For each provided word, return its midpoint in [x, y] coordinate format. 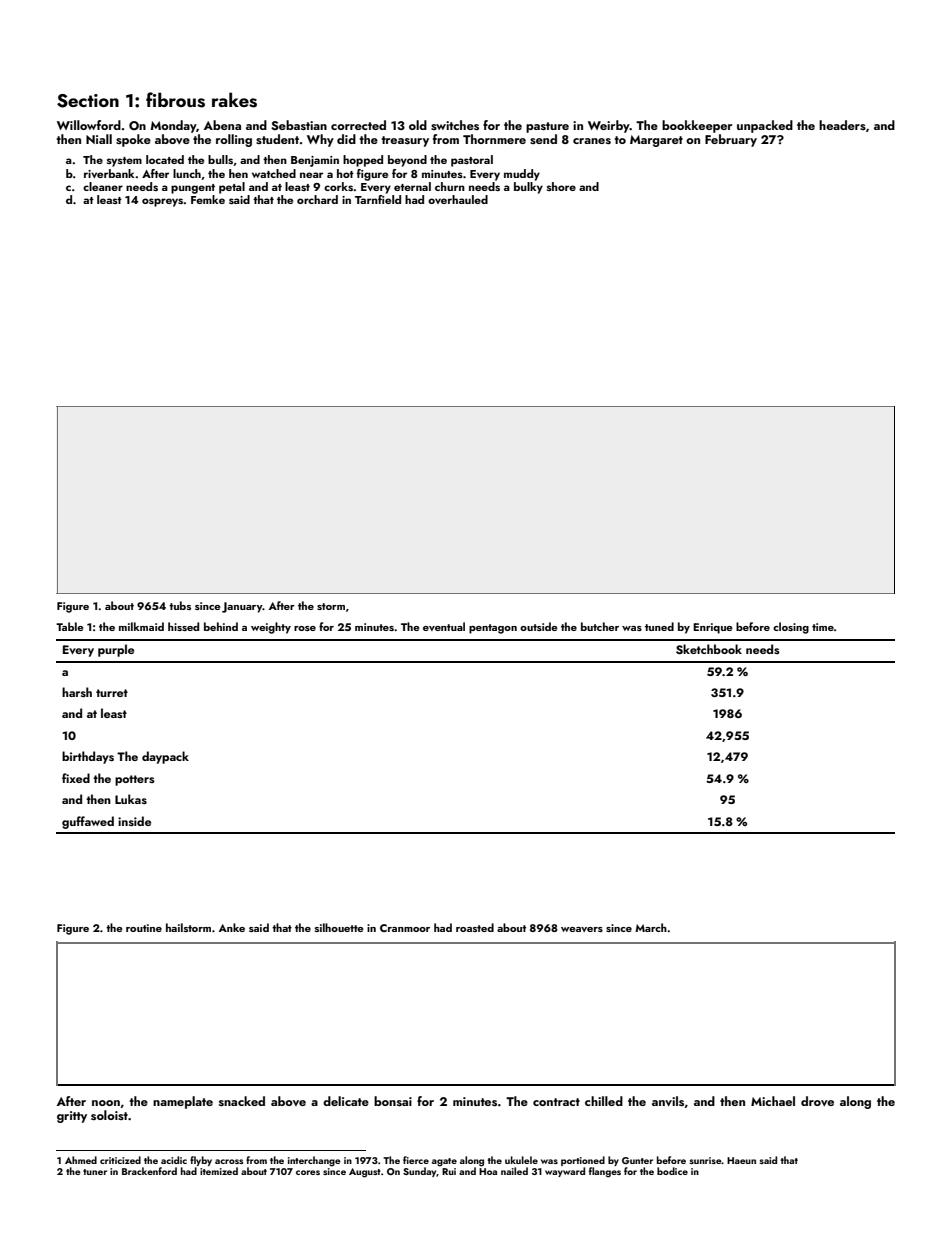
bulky [528, 188]
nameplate [183, 1102]
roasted [475, 927]
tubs [180, 605]
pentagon [493, 629]
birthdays [88, 757]
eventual [444, 626]
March [651, 927]
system [124, 162]
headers [842, 125]
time [823, 627]
